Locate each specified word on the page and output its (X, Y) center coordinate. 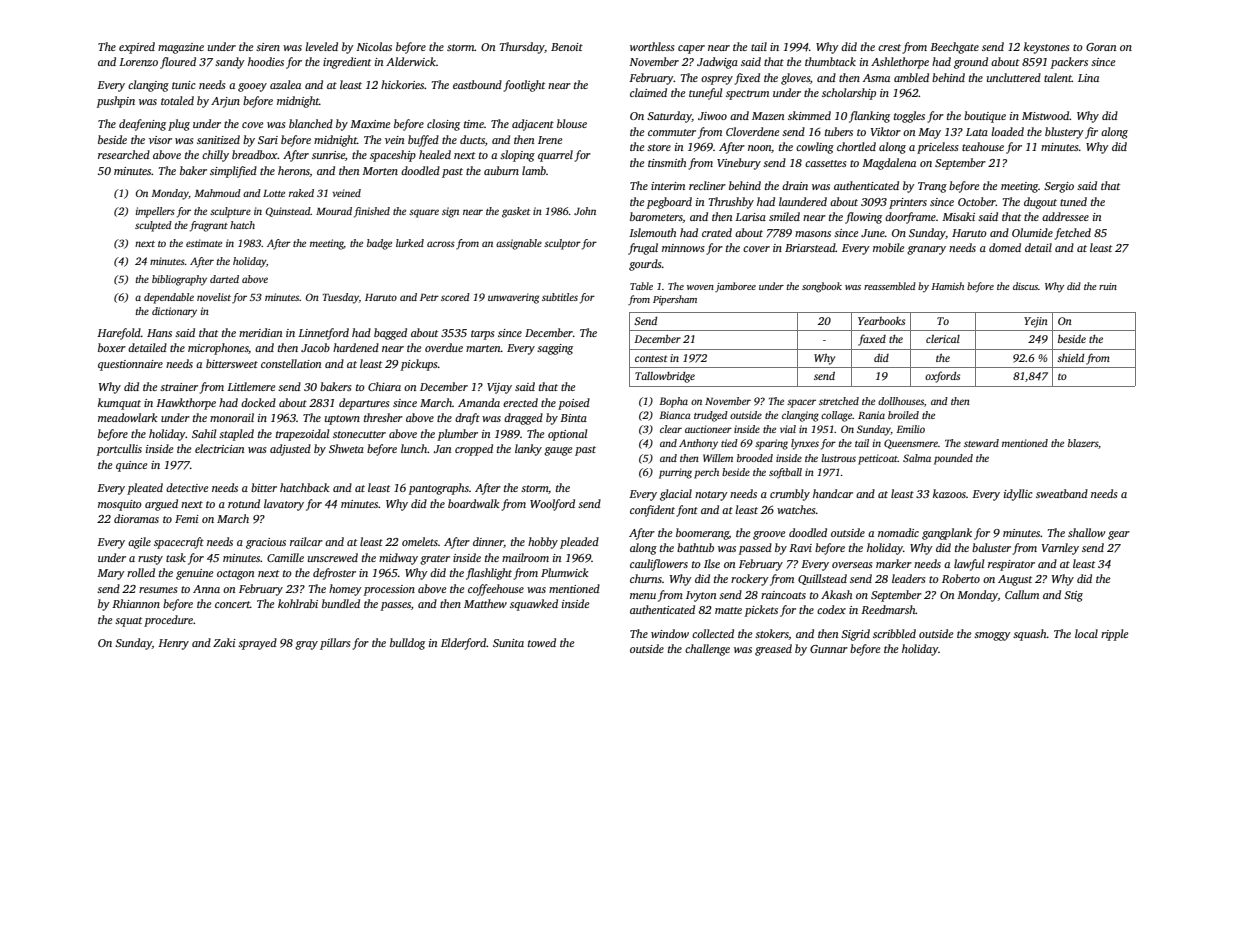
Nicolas (374, 46)
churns (646, 578)
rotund (244, 503)
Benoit (567, 47)
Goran (1101, 47)
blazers (1083, 443)
